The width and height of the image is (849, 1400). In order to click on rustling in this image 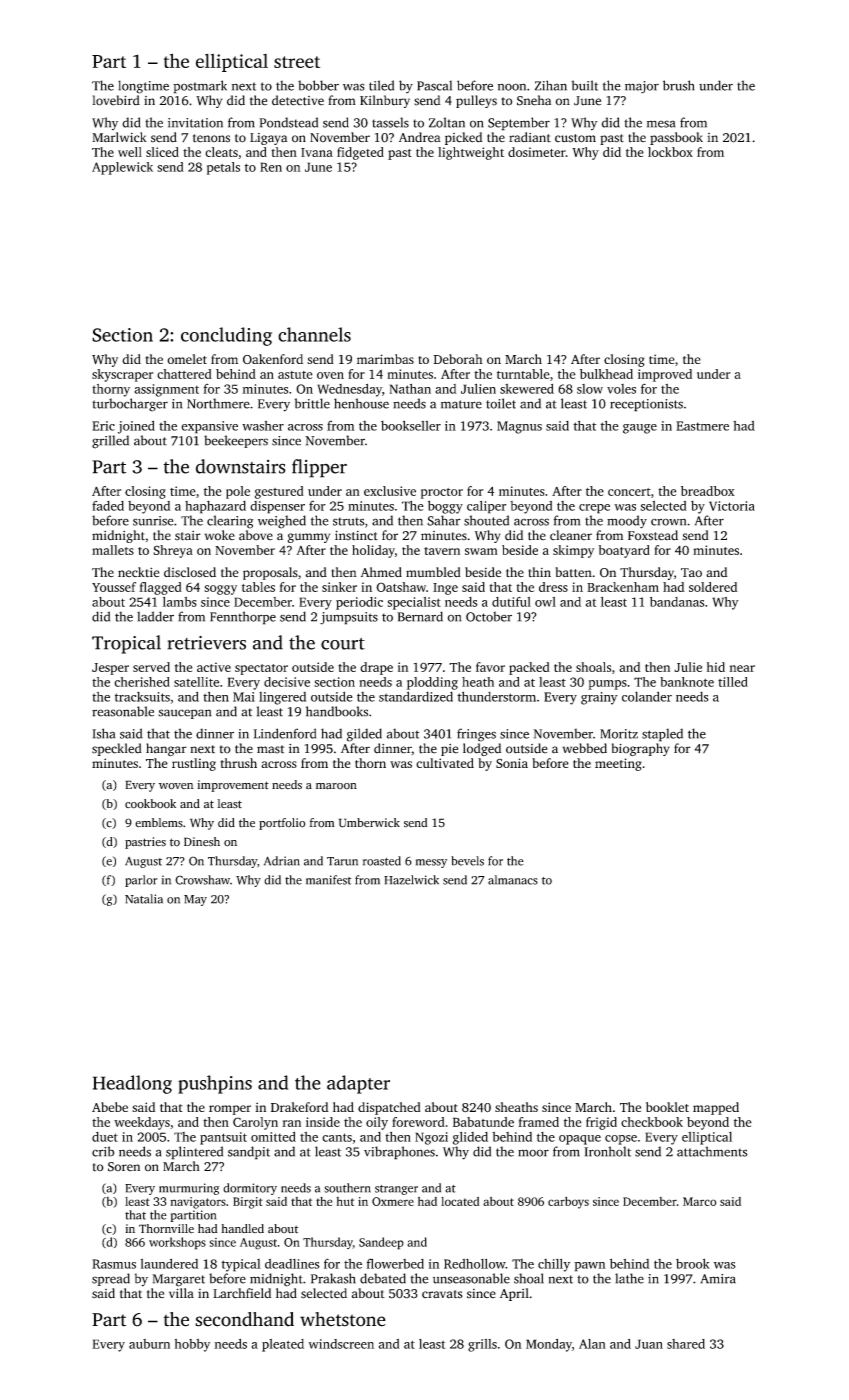, I will do `click(194, 764)`.
